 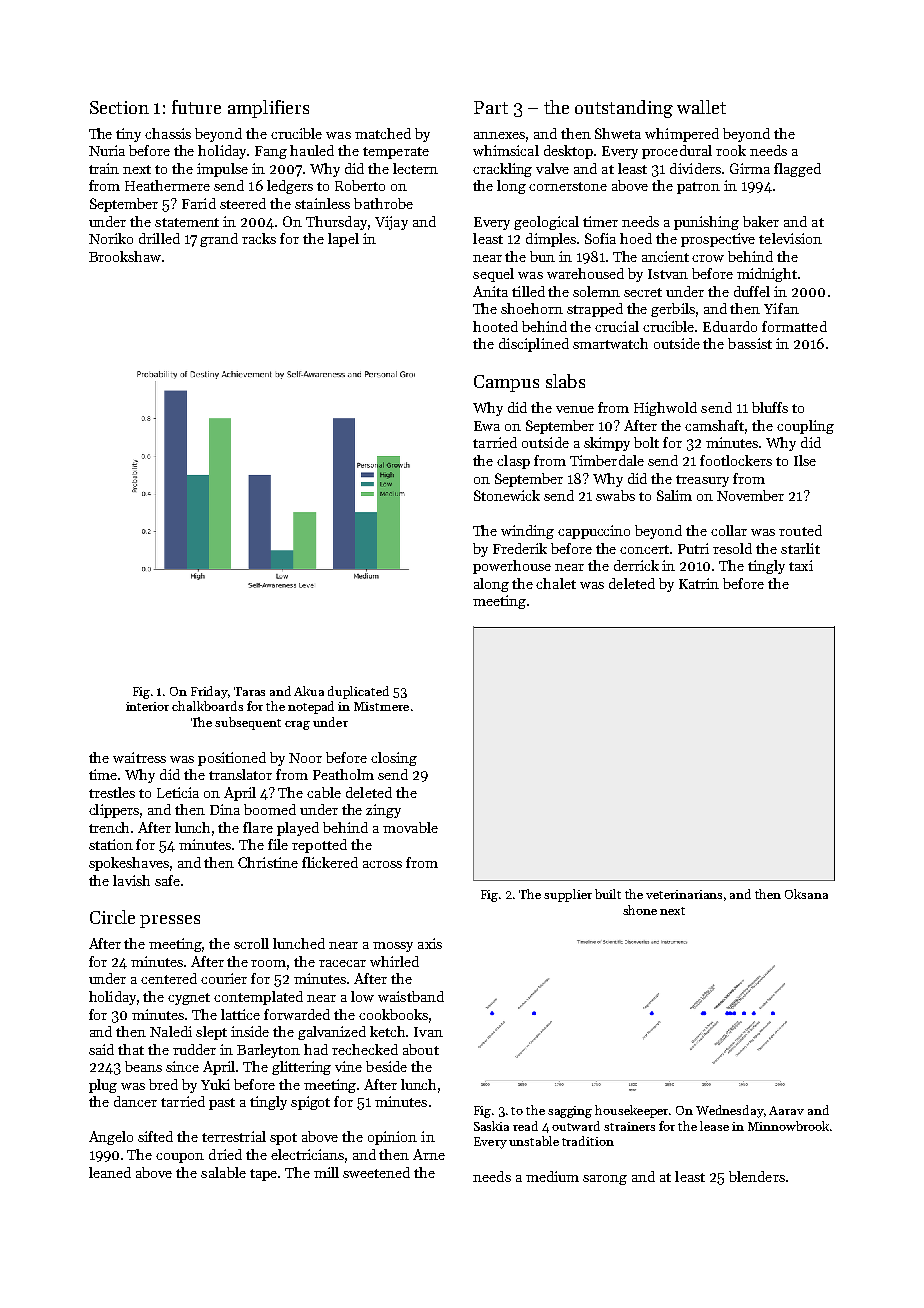 I want to click on Katrin, so click(x=699, y=583).
